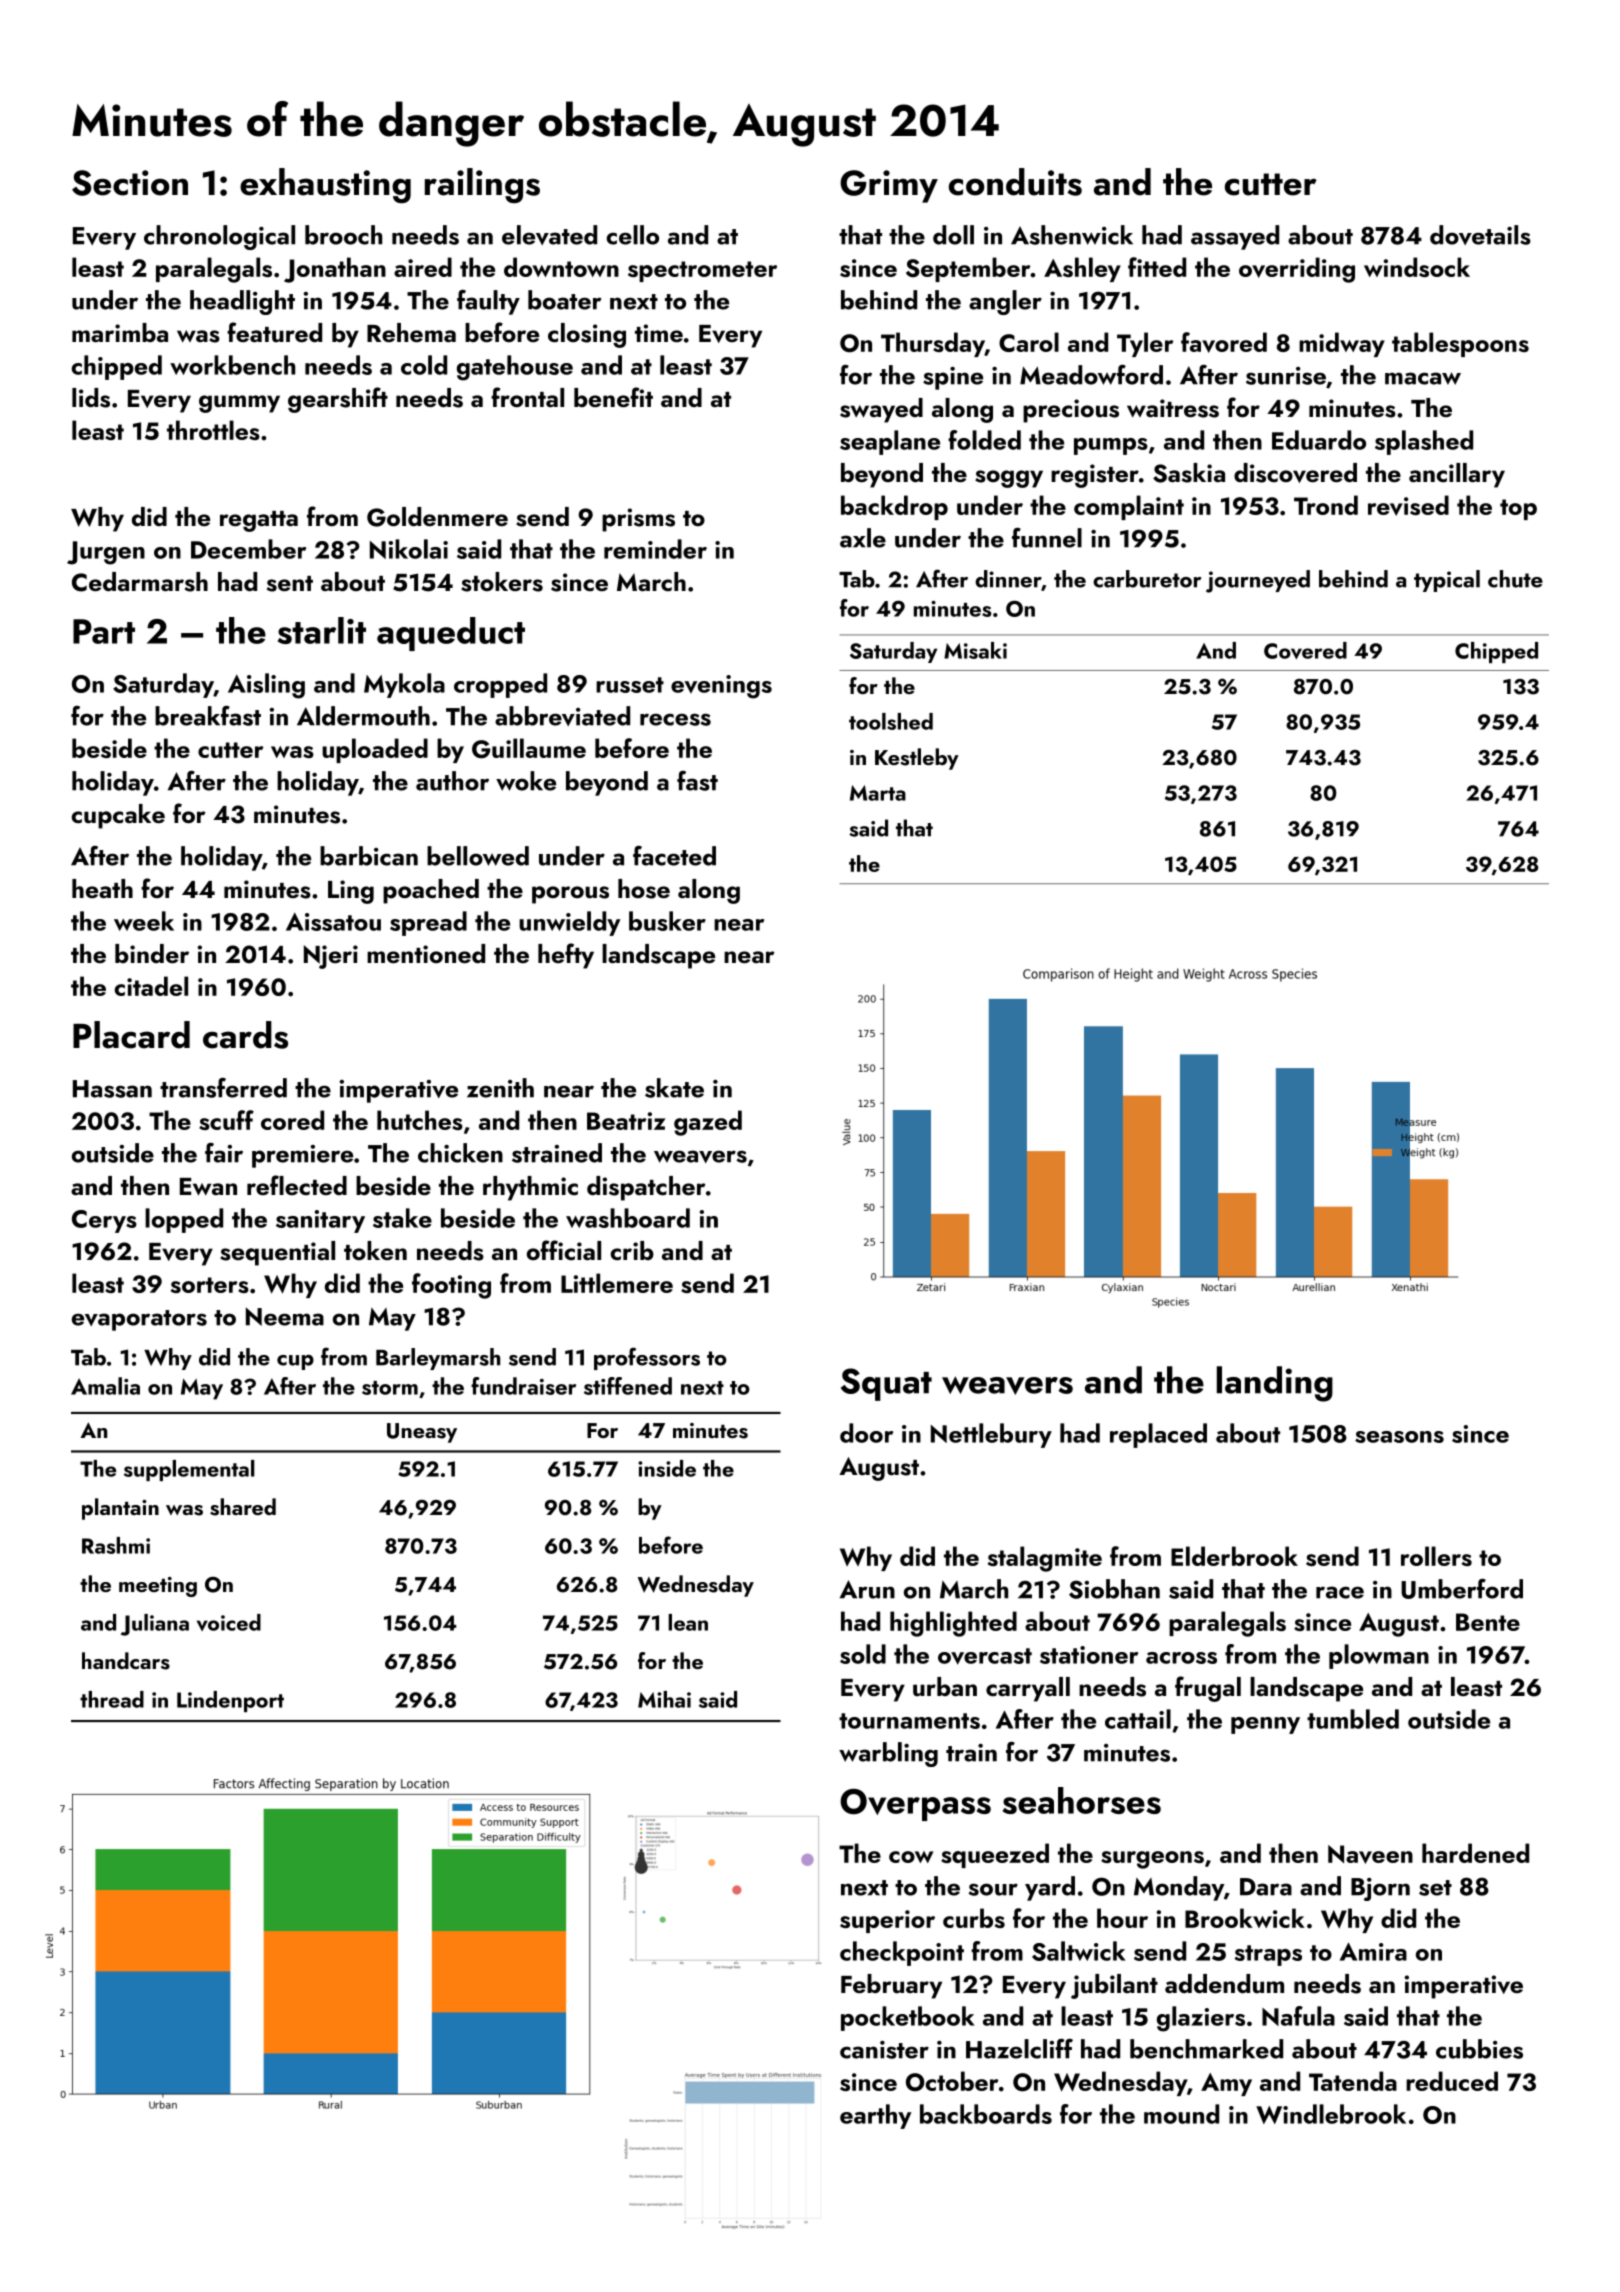 The height and width of the page is (2292, 1620). What do you see at coordinates (915, 1805) in the page?
I see `Overpass` at bounding box center [915, 1805].
